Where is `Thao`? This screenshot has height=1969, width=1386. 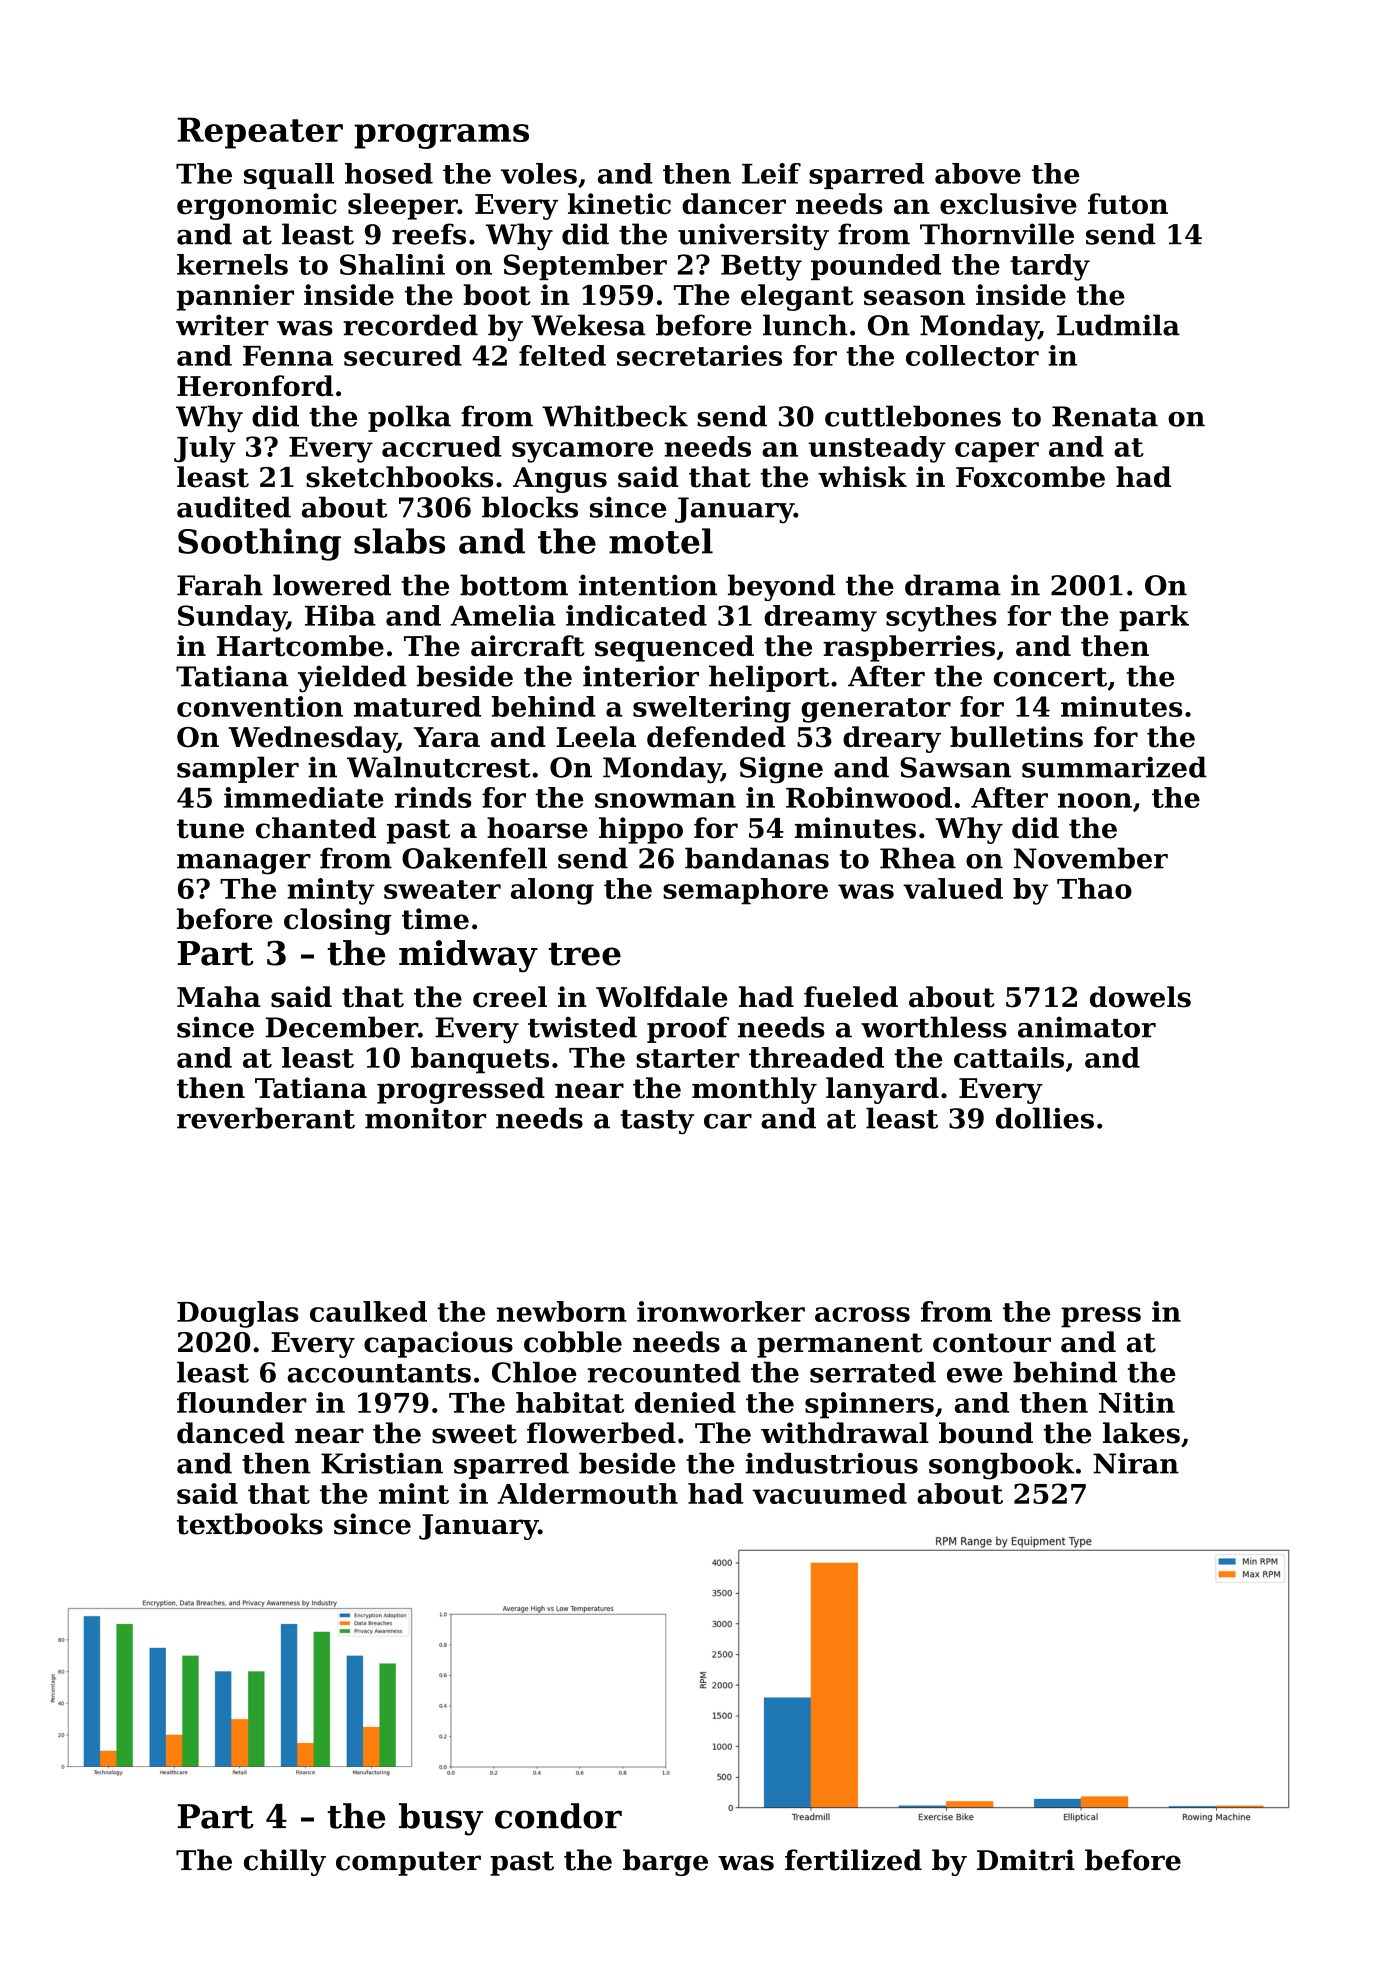 Thao is located at coordinates (1094, 888).
